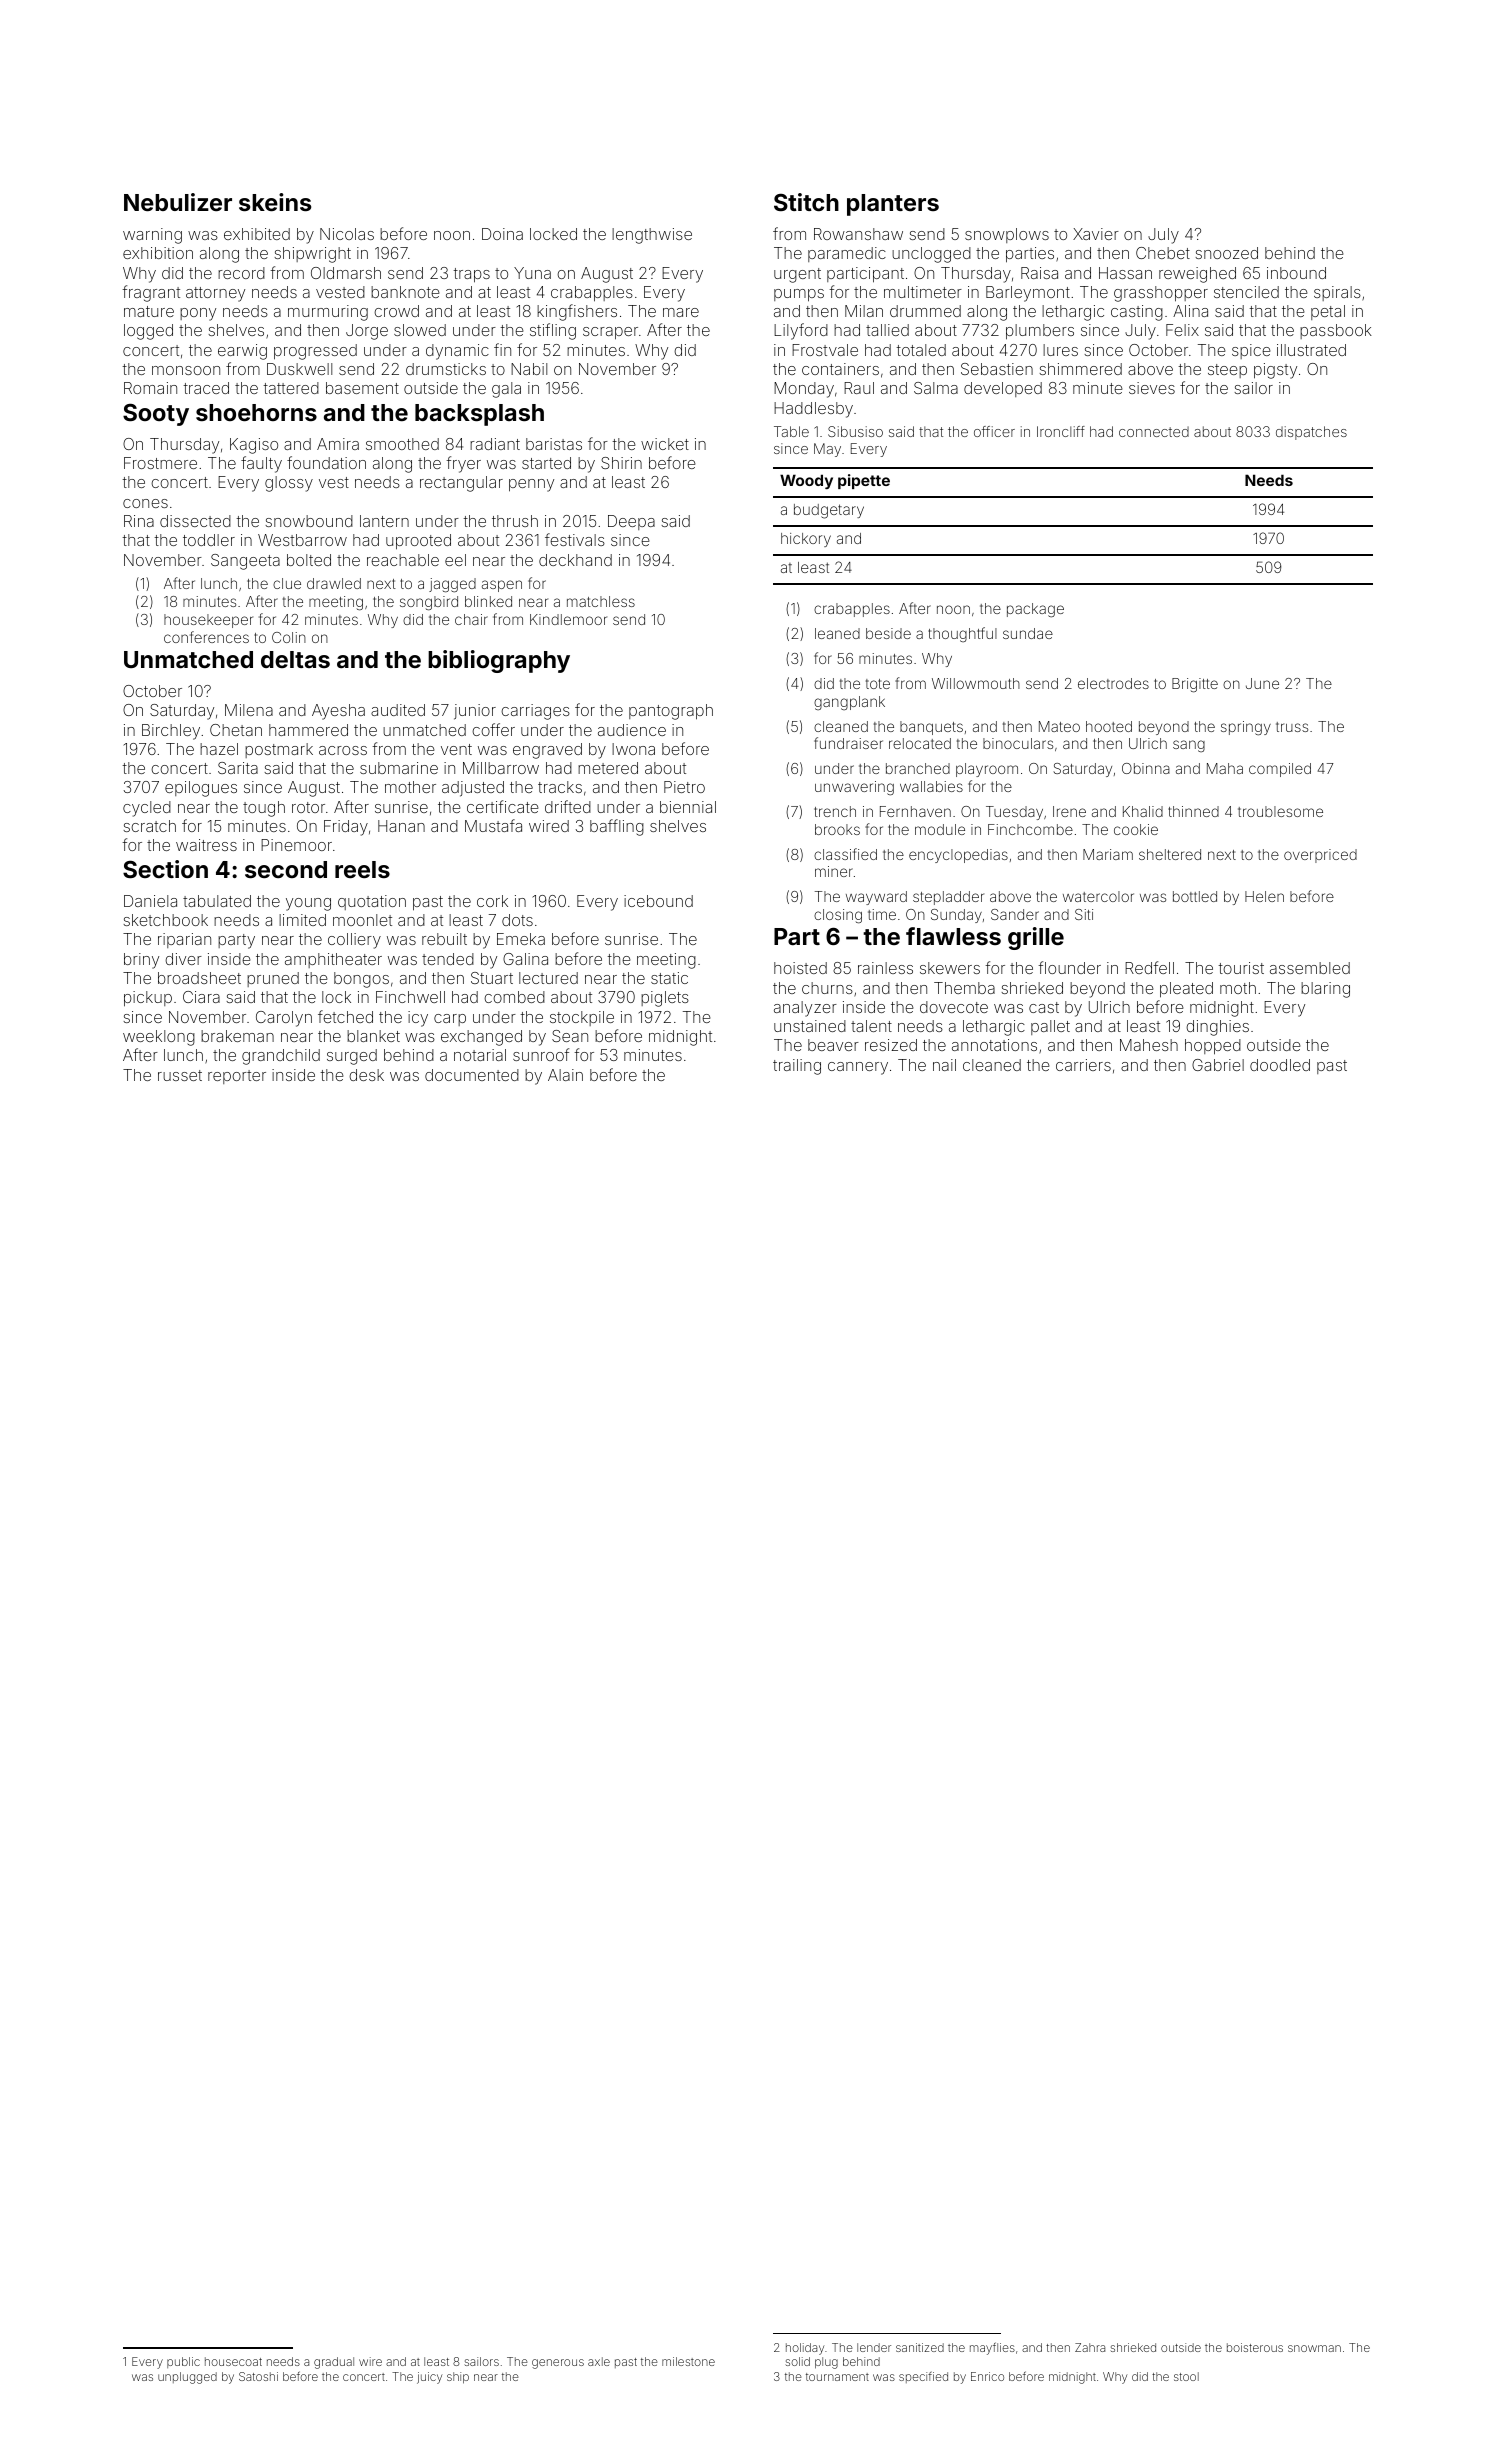 The image size is (1496, 2464). Describe the element at coordinates (855, 431) in the screenshot. I see `Sibusiso` at that location.
